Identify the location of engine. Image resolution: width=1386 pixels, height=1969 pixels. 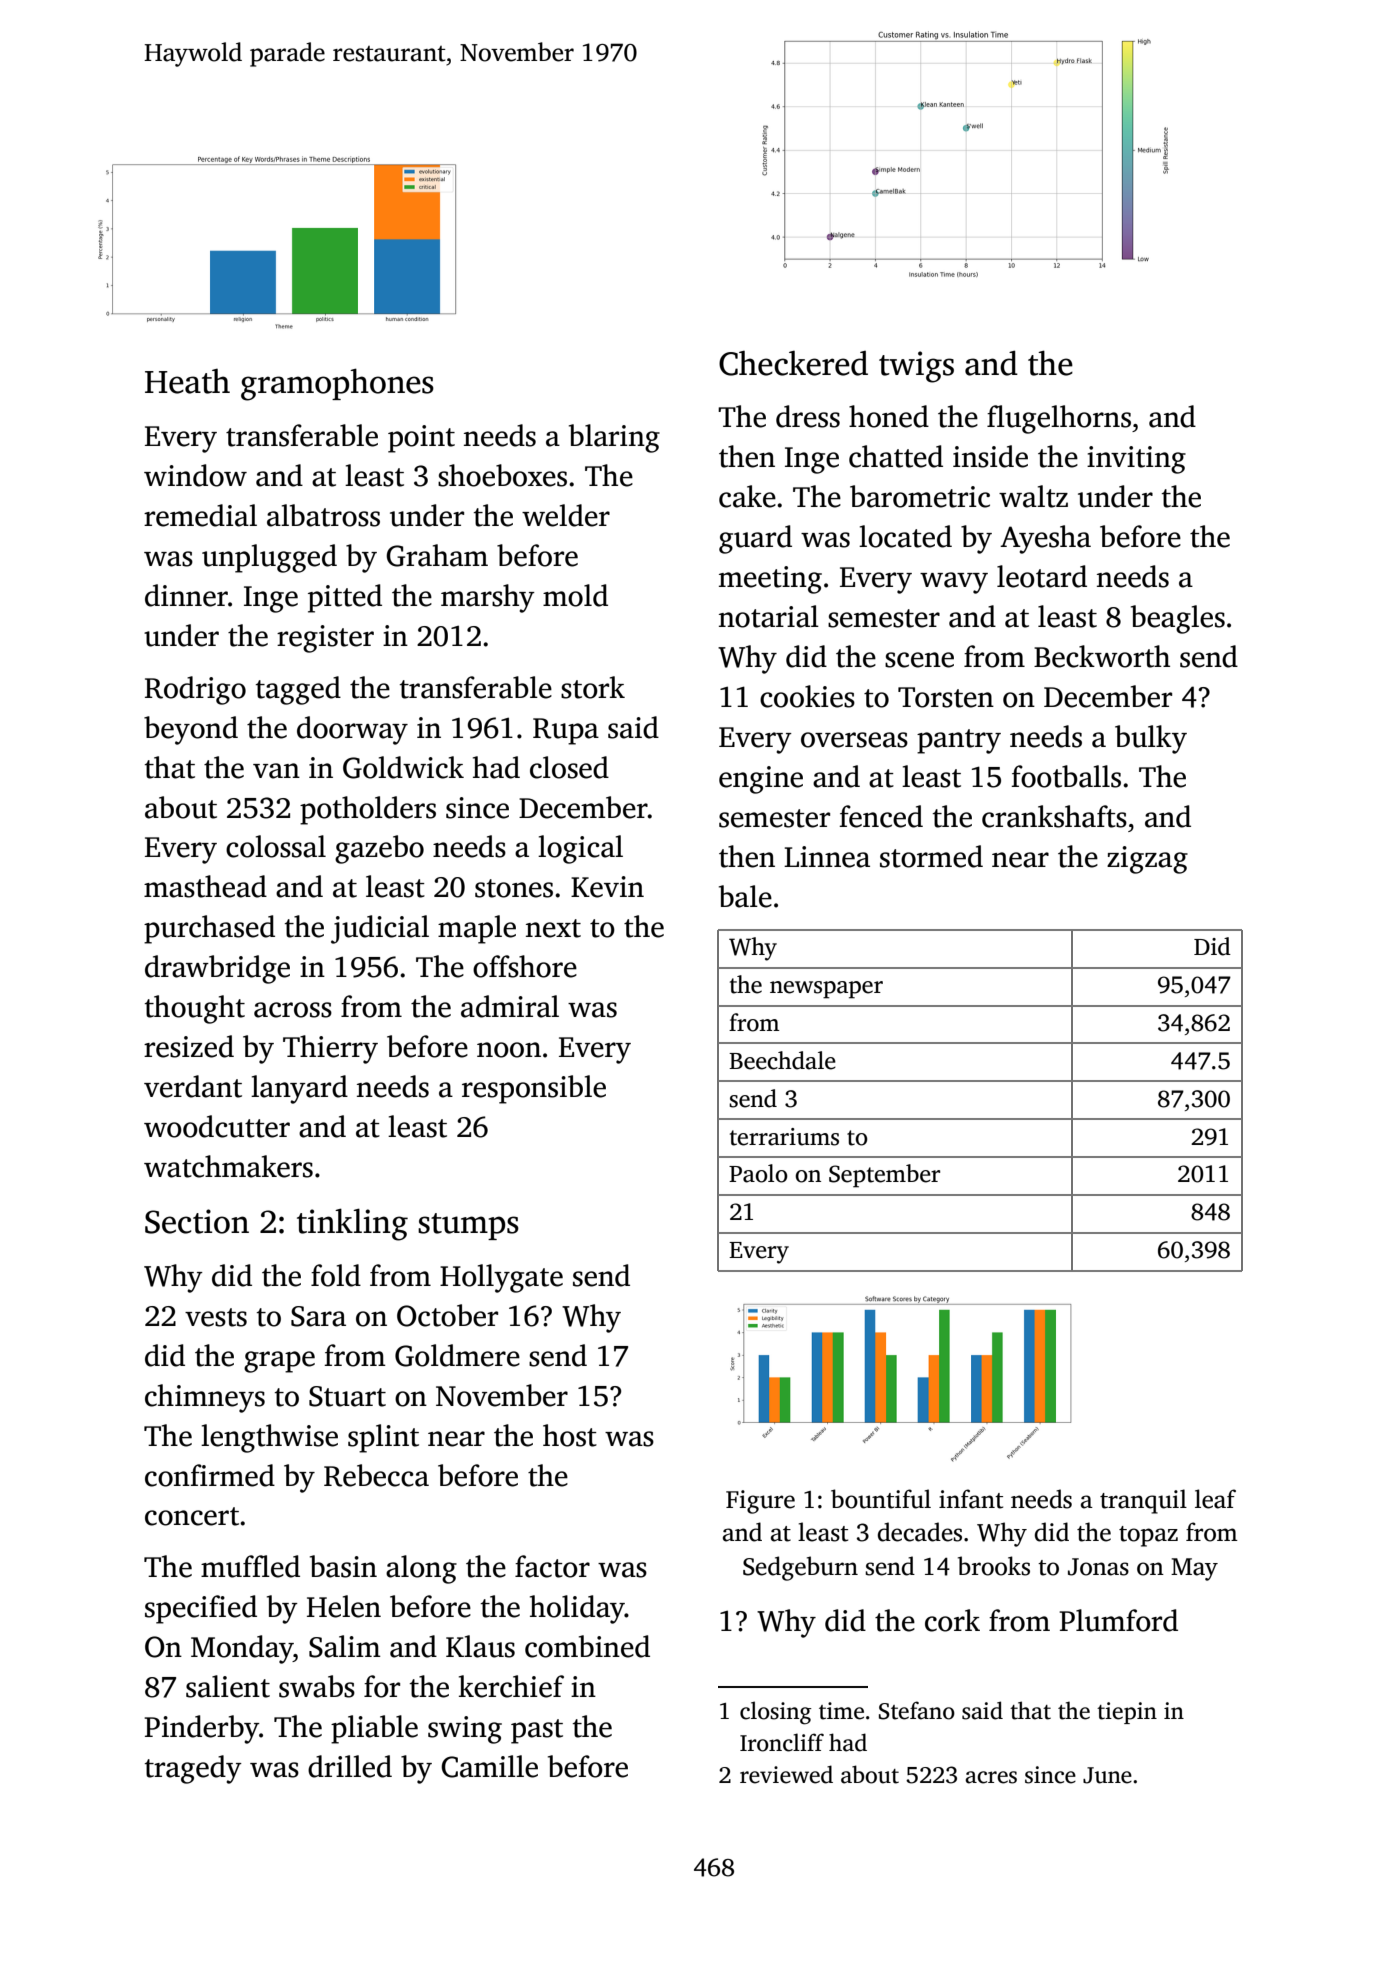
(761, 780).
